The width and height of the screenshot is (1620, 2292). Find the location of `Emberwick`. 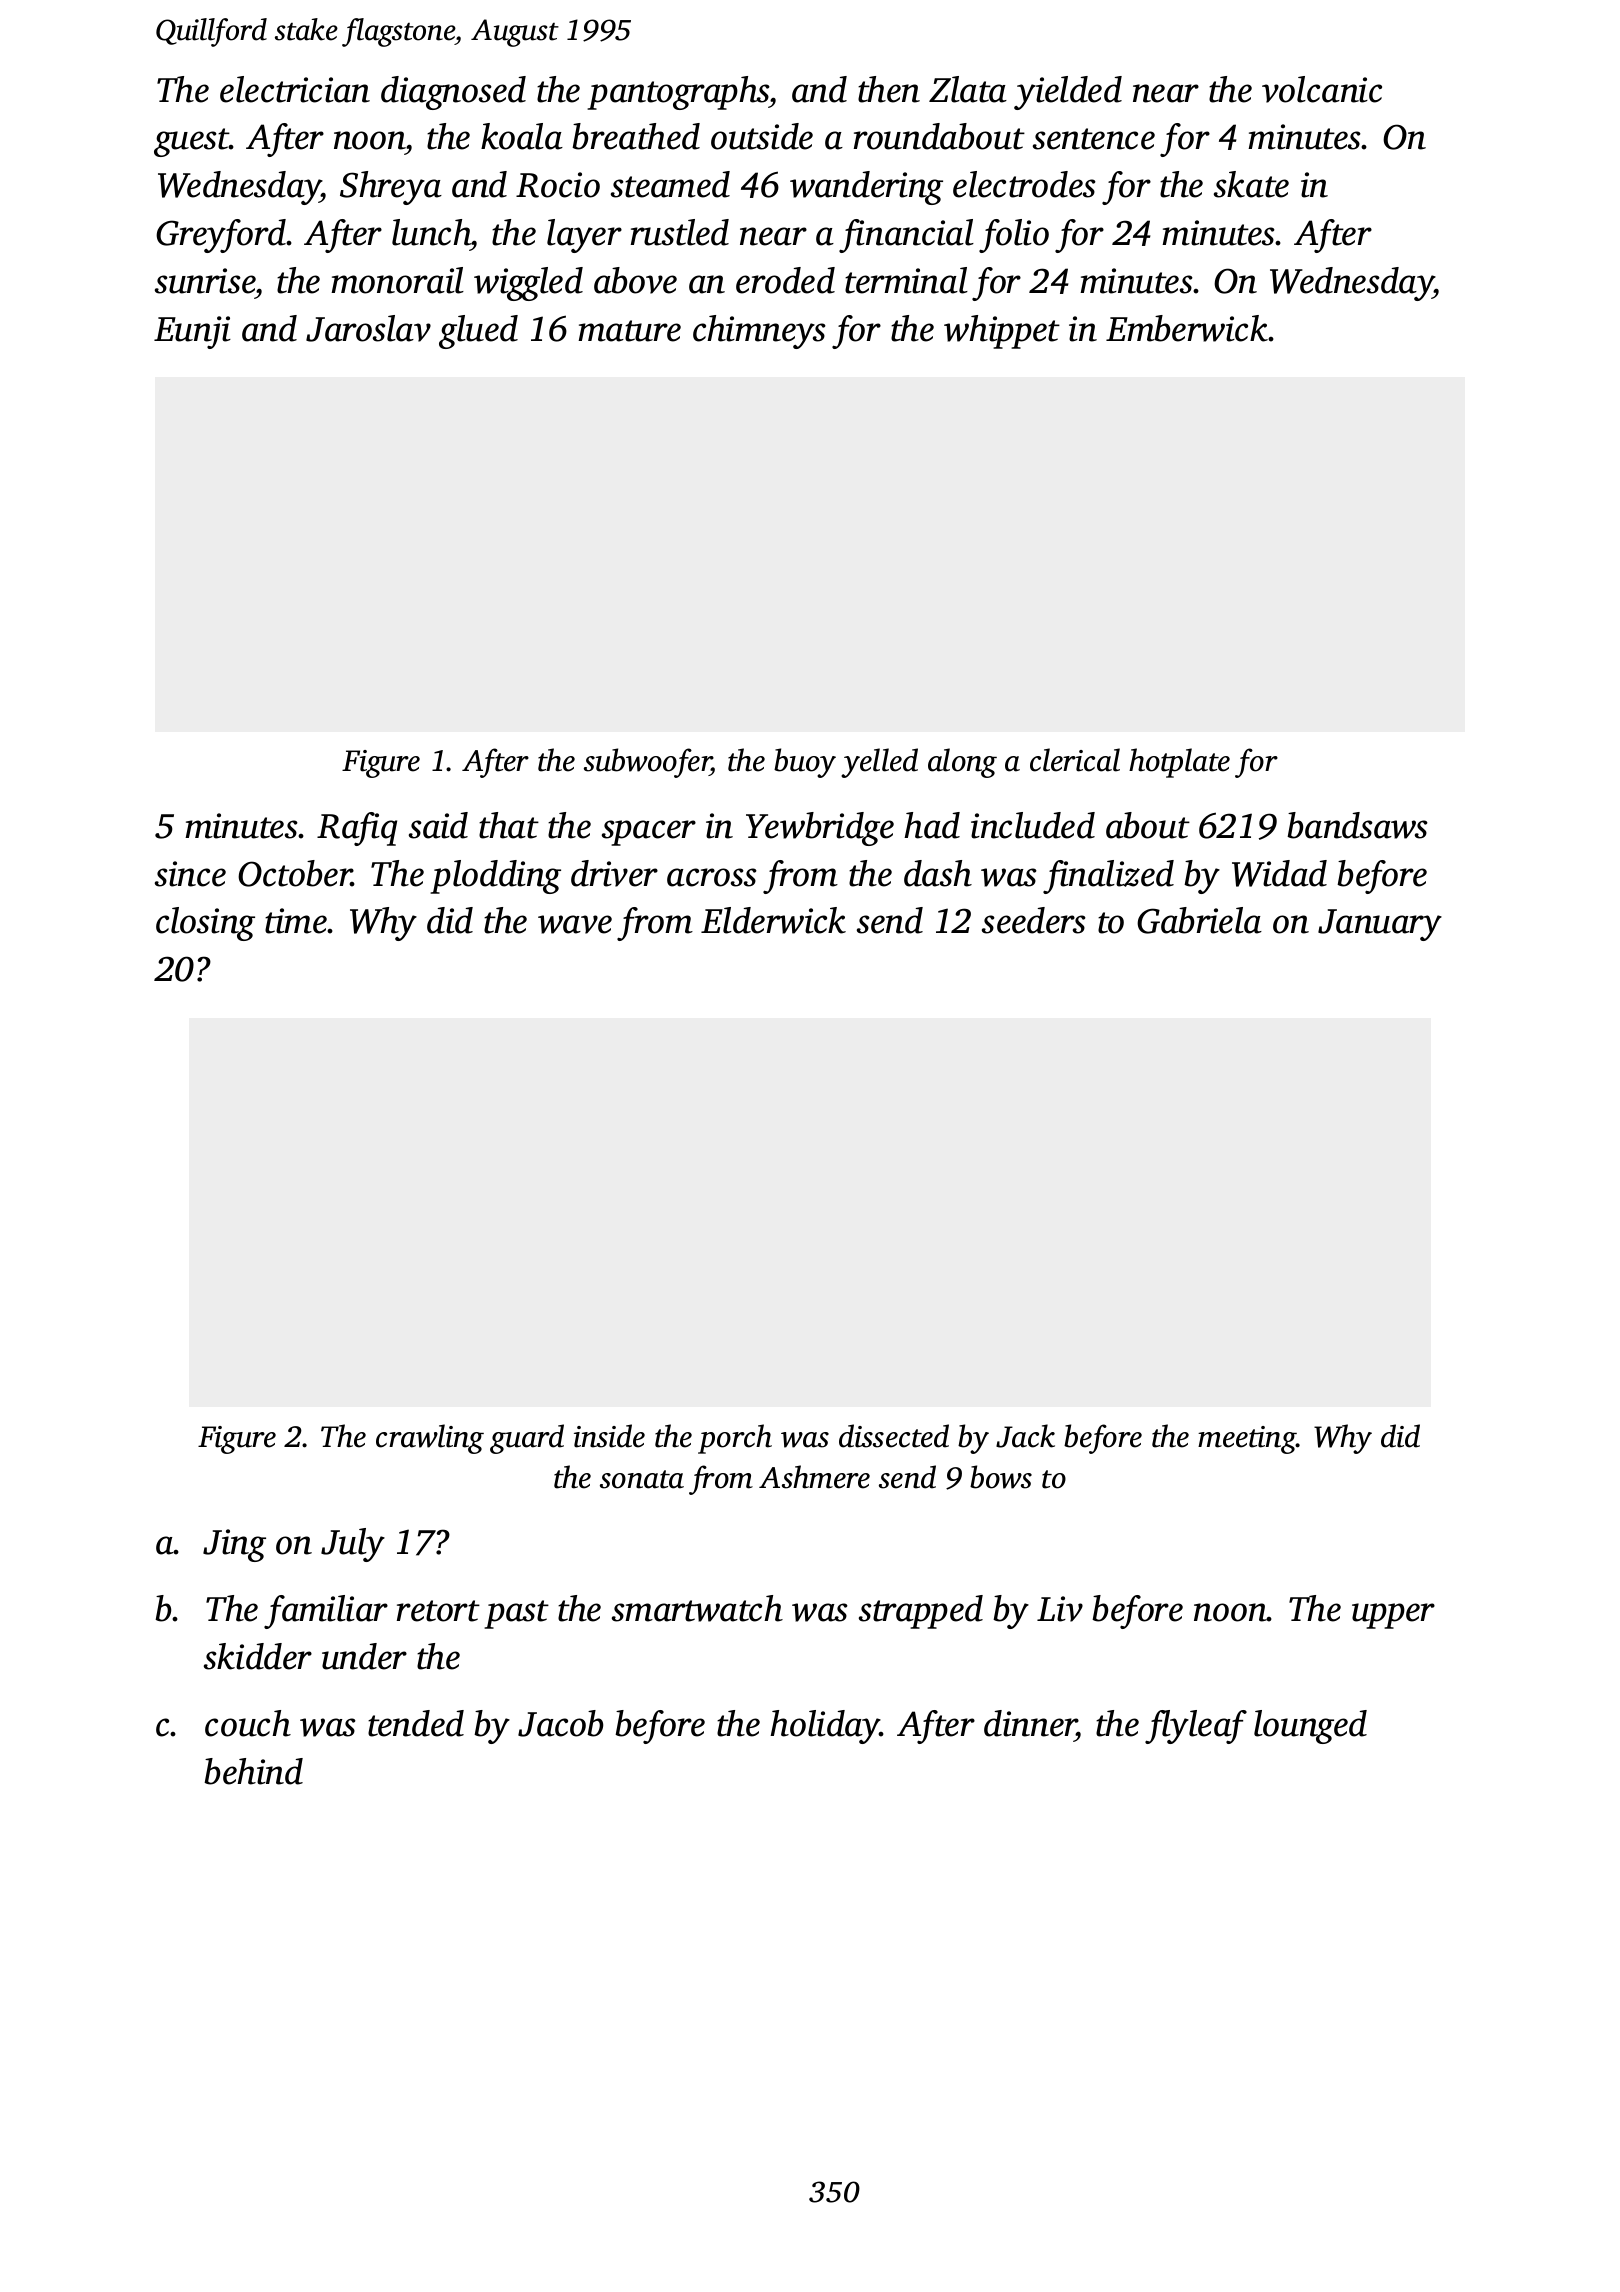

Emberwick is located at coordinates (1187, 328).
